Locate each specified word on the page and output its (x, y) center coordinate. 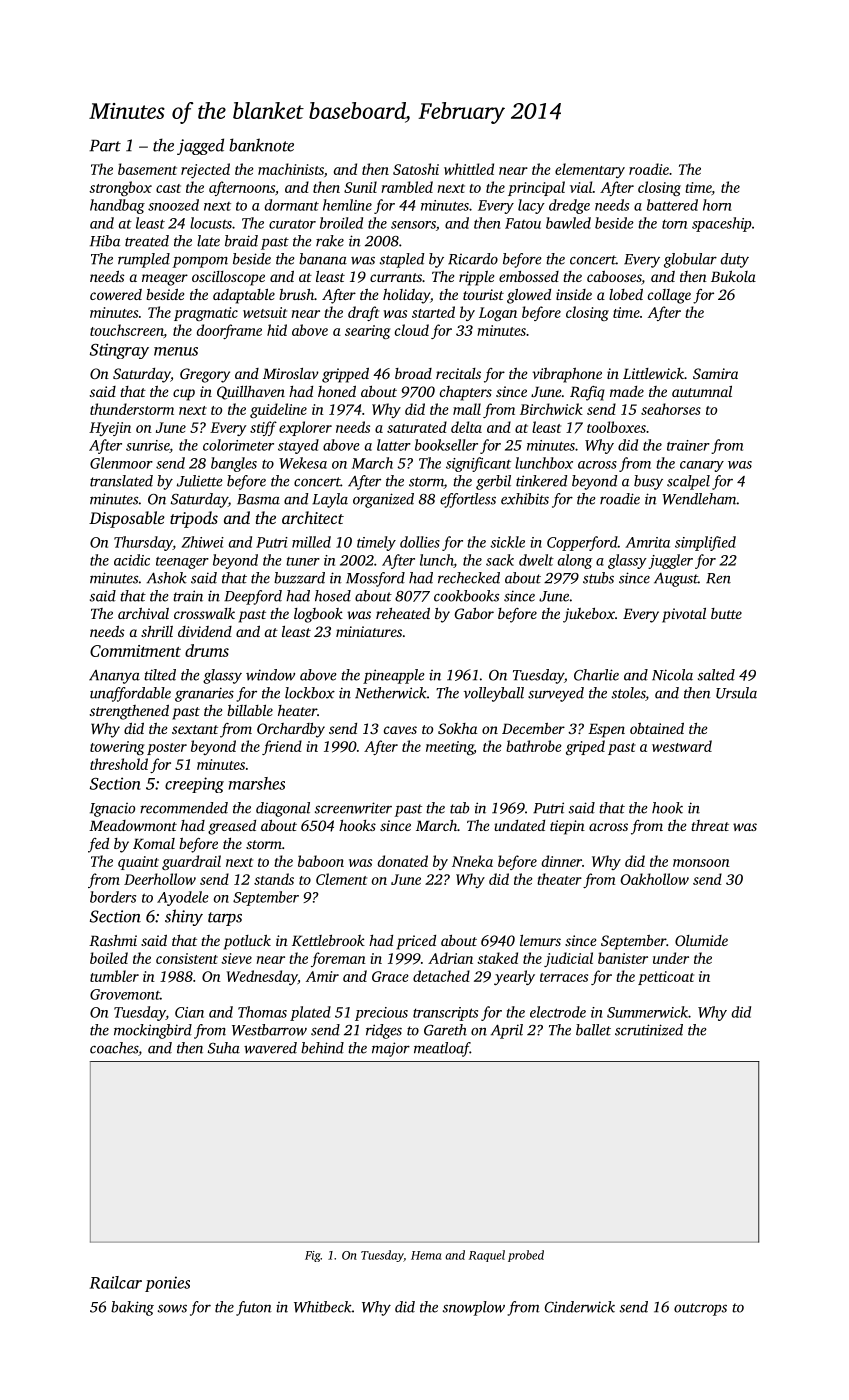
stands (274, 879)
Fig (313, 1256)
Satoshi (416, 169)
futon (254, 1308)
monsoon (701, 863)
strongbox (120, 188)
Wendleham (699, 499)
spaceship (722, 224)
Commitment (135, 651)
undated (519, 825)
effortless (468, 500)
